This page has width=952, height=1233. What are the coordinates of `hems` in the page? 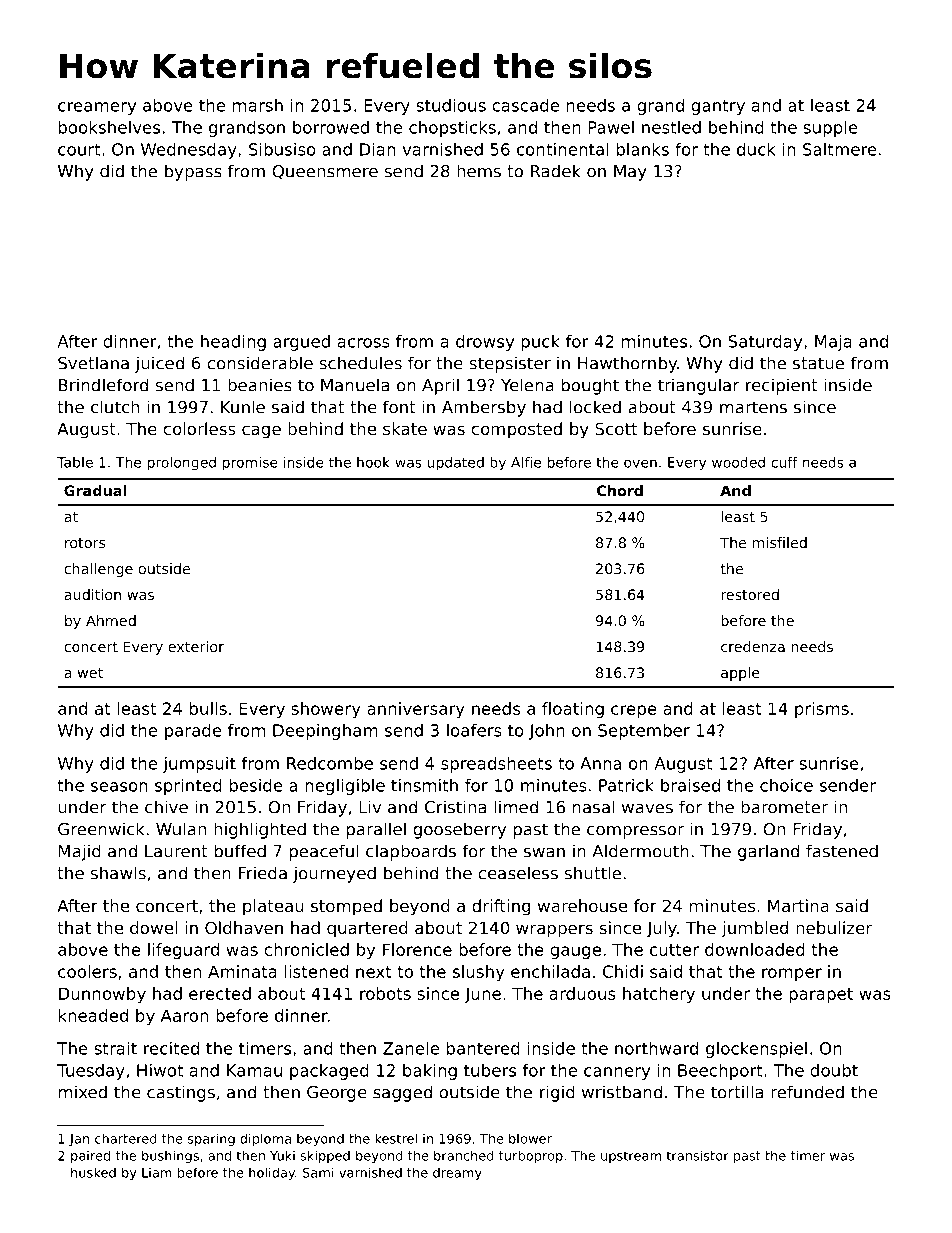 It's located at (479, 171).
